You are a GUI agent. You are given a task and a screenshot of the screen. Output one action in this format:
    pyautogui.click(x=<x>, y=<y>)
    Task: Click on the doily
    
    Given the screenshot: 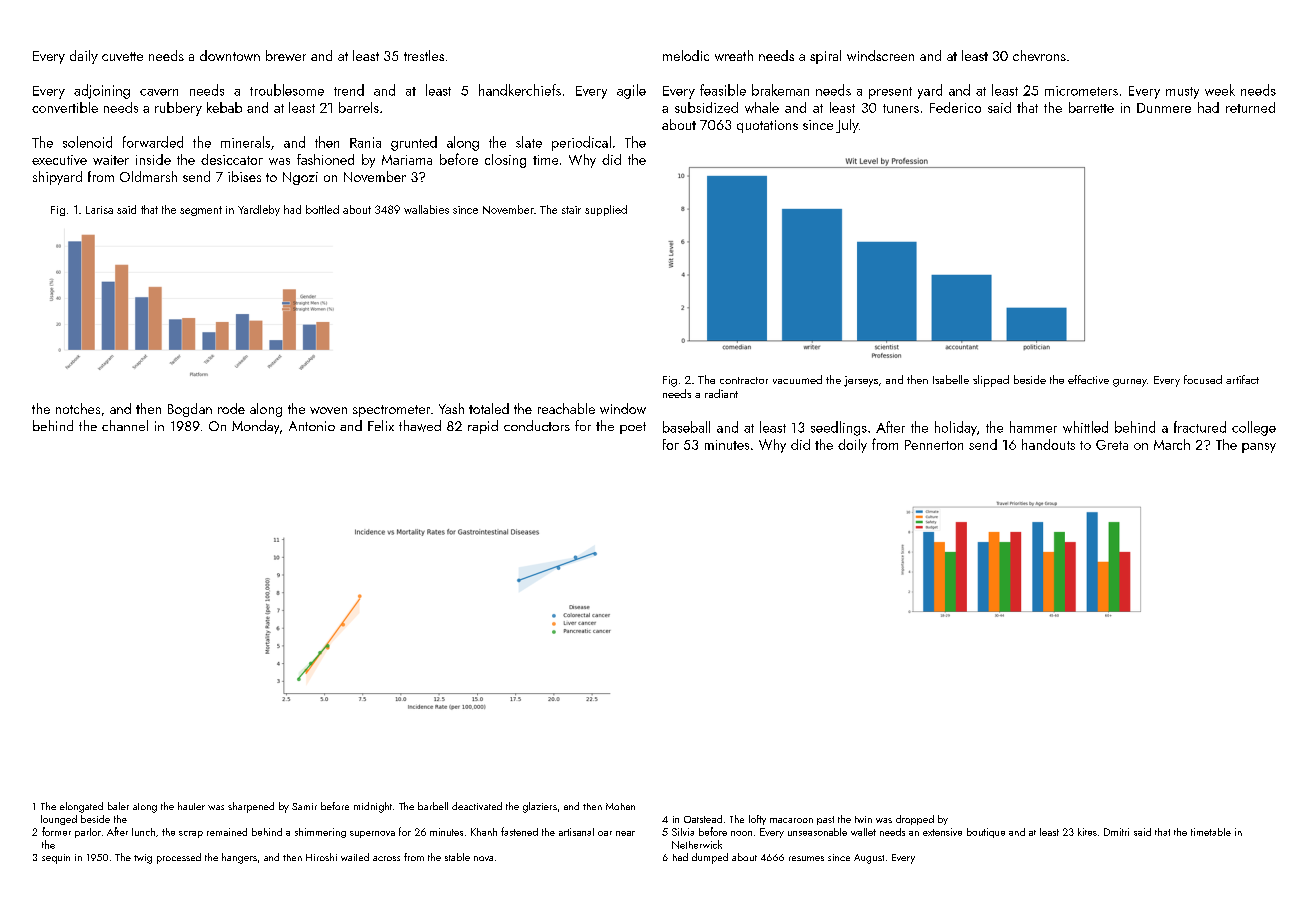 What is the action you would take?
    pyautogui.click(x=852, y=446)
